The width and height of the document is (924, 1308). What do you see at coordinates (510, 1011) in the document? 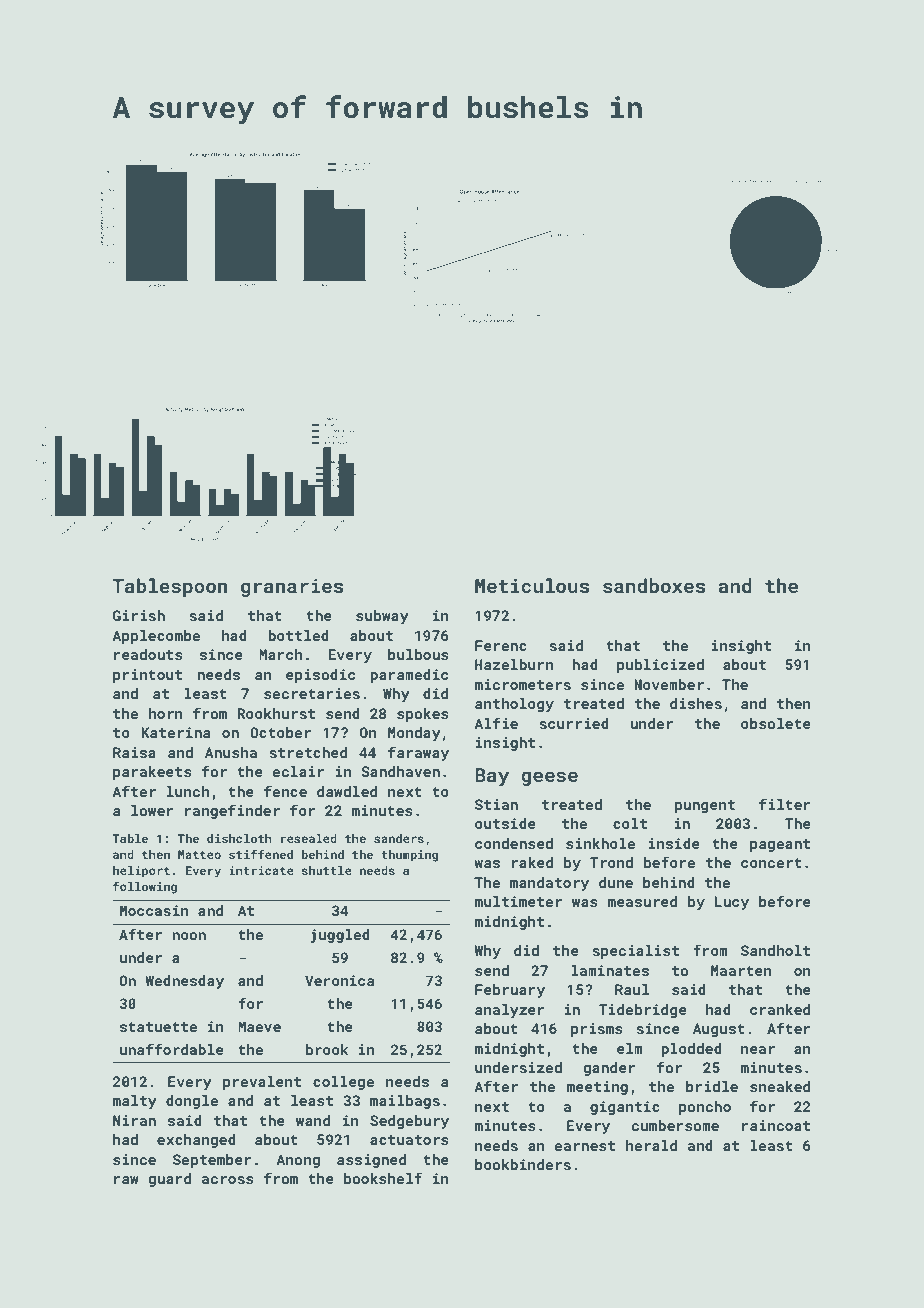
I see `analyzer` at bounding box center [510, 1011].
